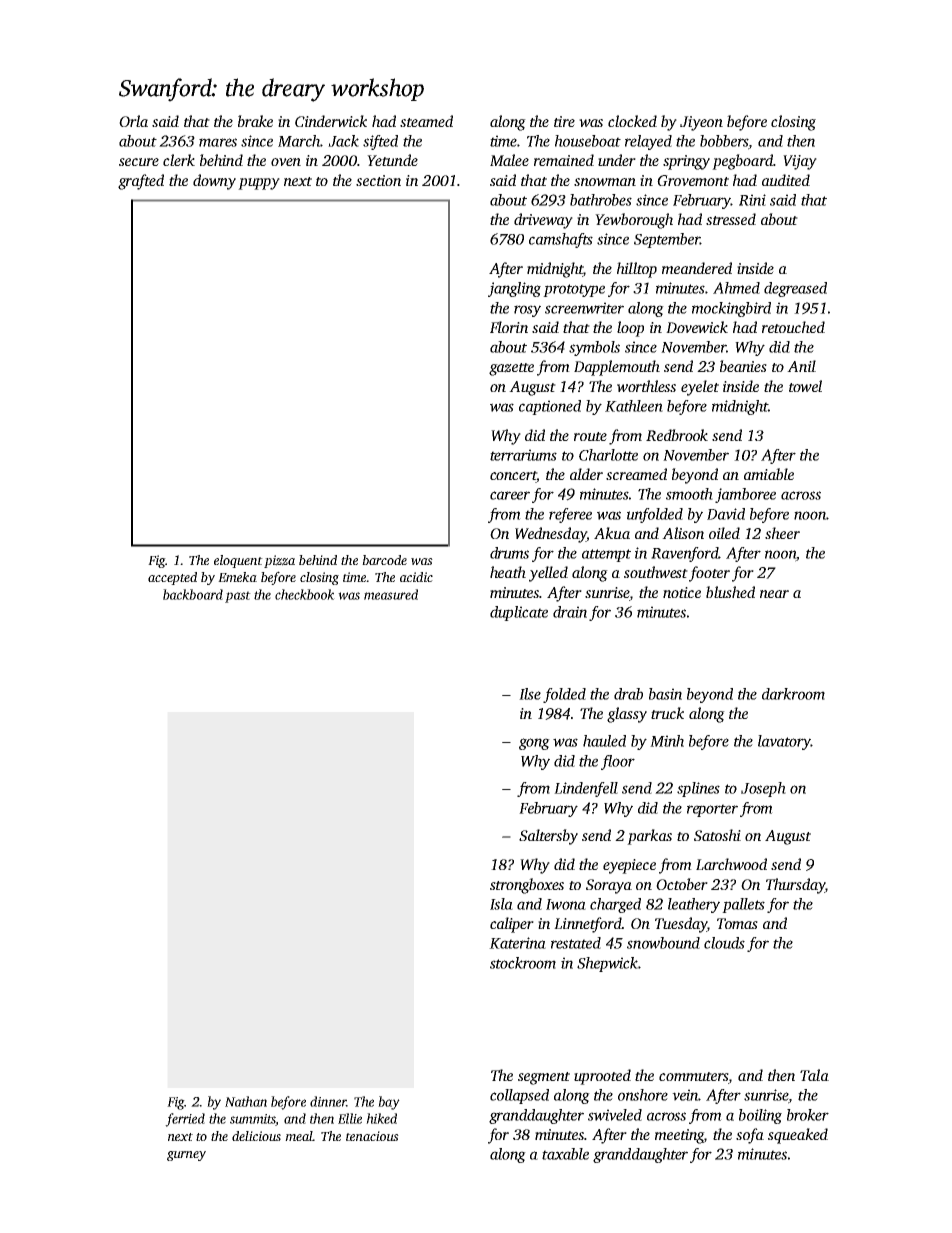 The width and height of the document is (952, 1233). What do you see at coordinates (679, 1136) in the document?
I see `meeting` at bounding box center [679, 1136].
